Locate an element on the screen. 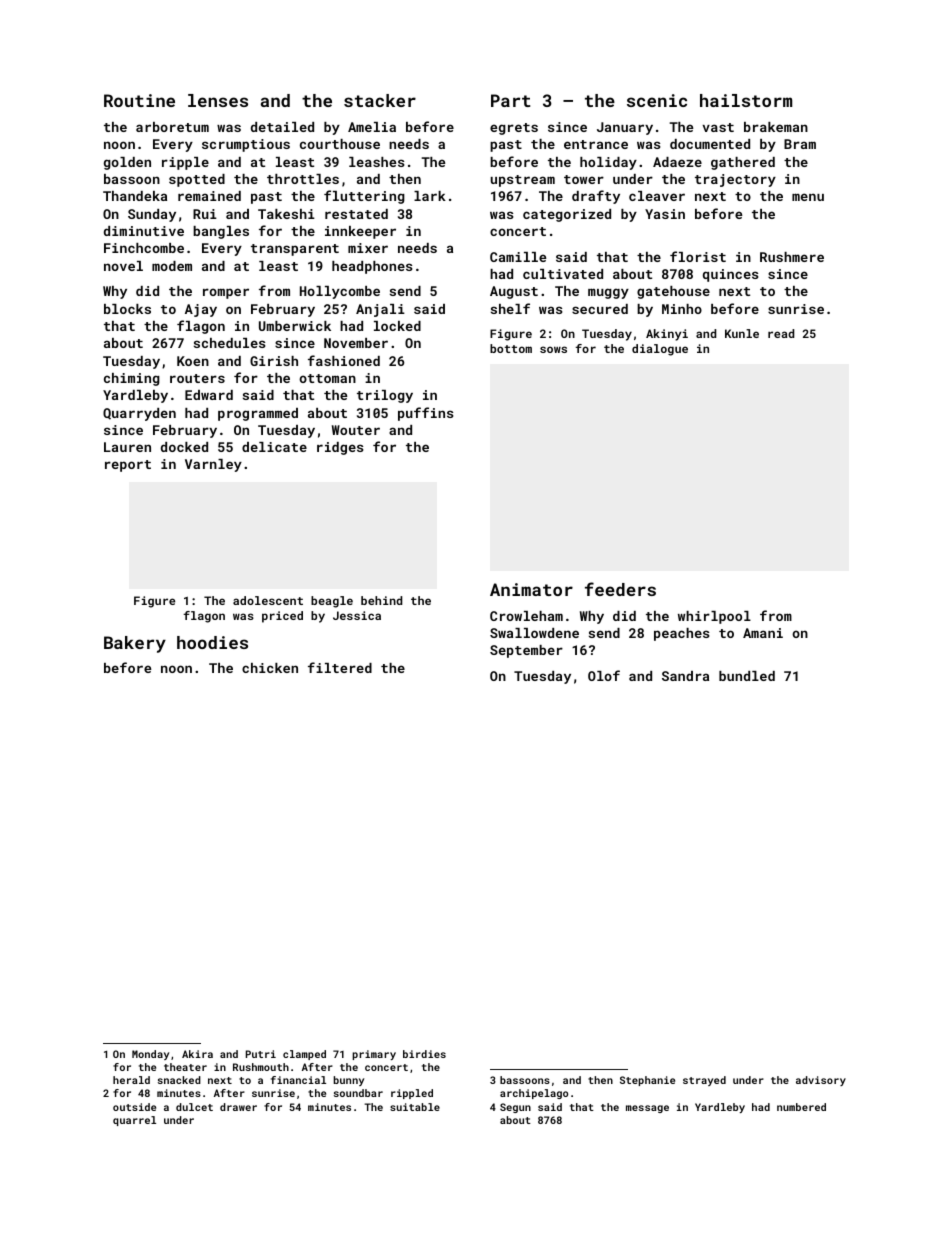 This screenshot has width=952, height=1233. Sandra is located at coordinates (685, 676).
